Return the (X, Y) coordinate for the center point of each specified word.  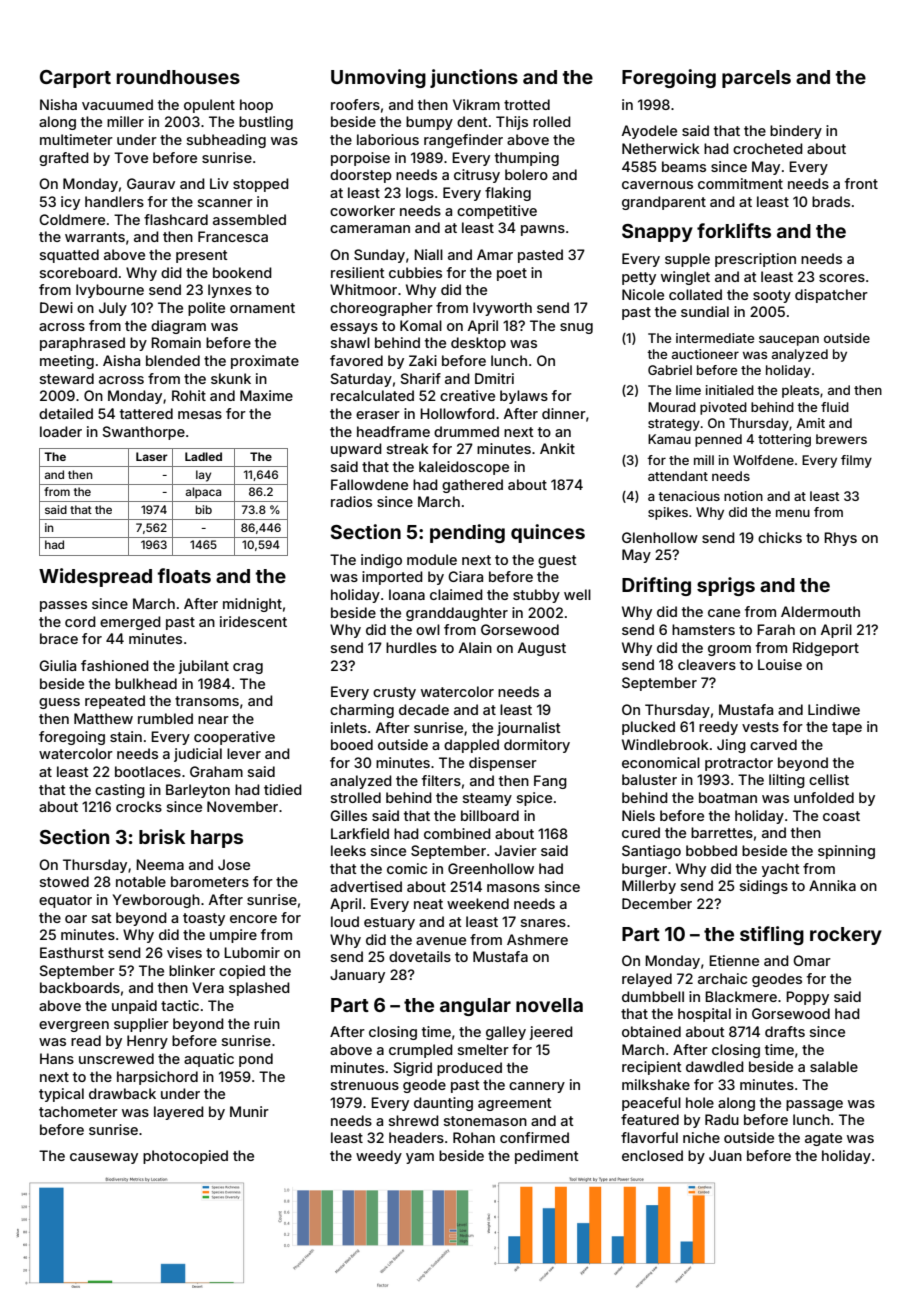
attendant (678, 476)
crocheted (768, 148)
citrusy (477, 176)
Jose (234, 864)
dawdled (715, 1066)
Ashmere (537, 939)
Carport (75, 79)
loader (61, 431)
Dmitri (494, 378)
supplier (141, 1025)
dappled (471, 746)
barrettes (722, 832)
